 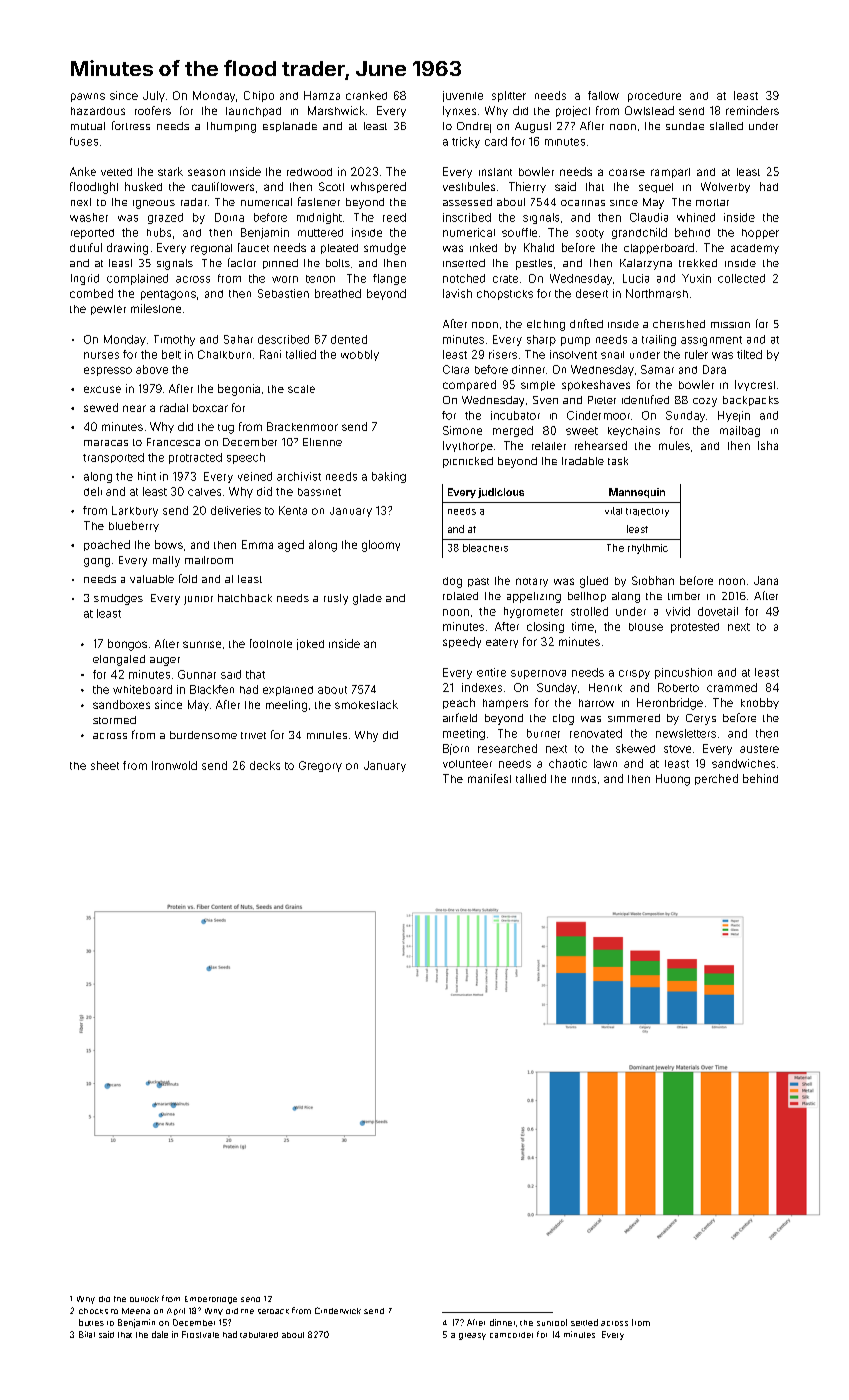 I want to click on smokestack, so click(x=366, y=704).
